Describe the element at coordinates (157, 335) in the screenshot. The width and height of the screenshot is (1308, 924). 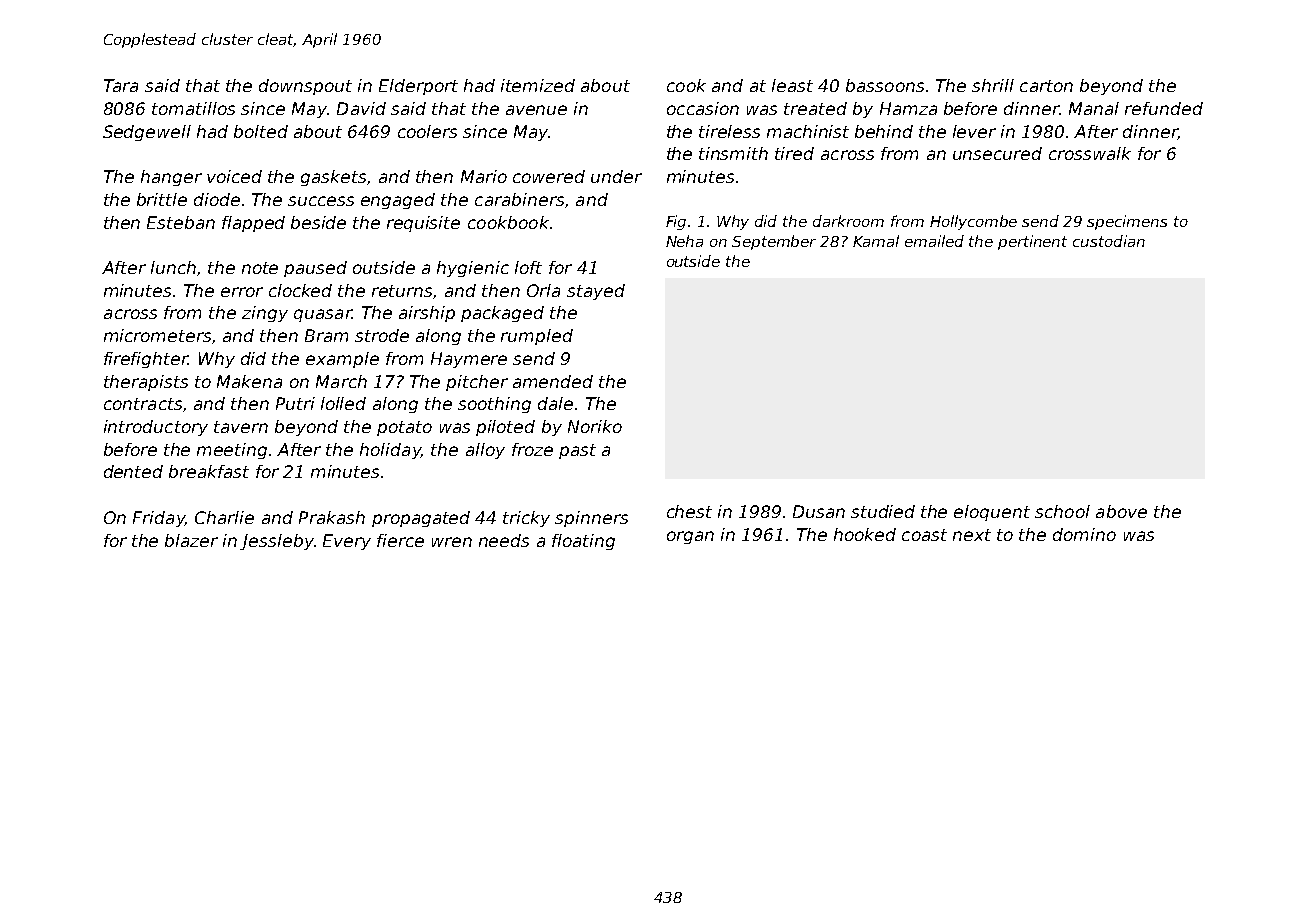
I see `micrometers` at that location.
